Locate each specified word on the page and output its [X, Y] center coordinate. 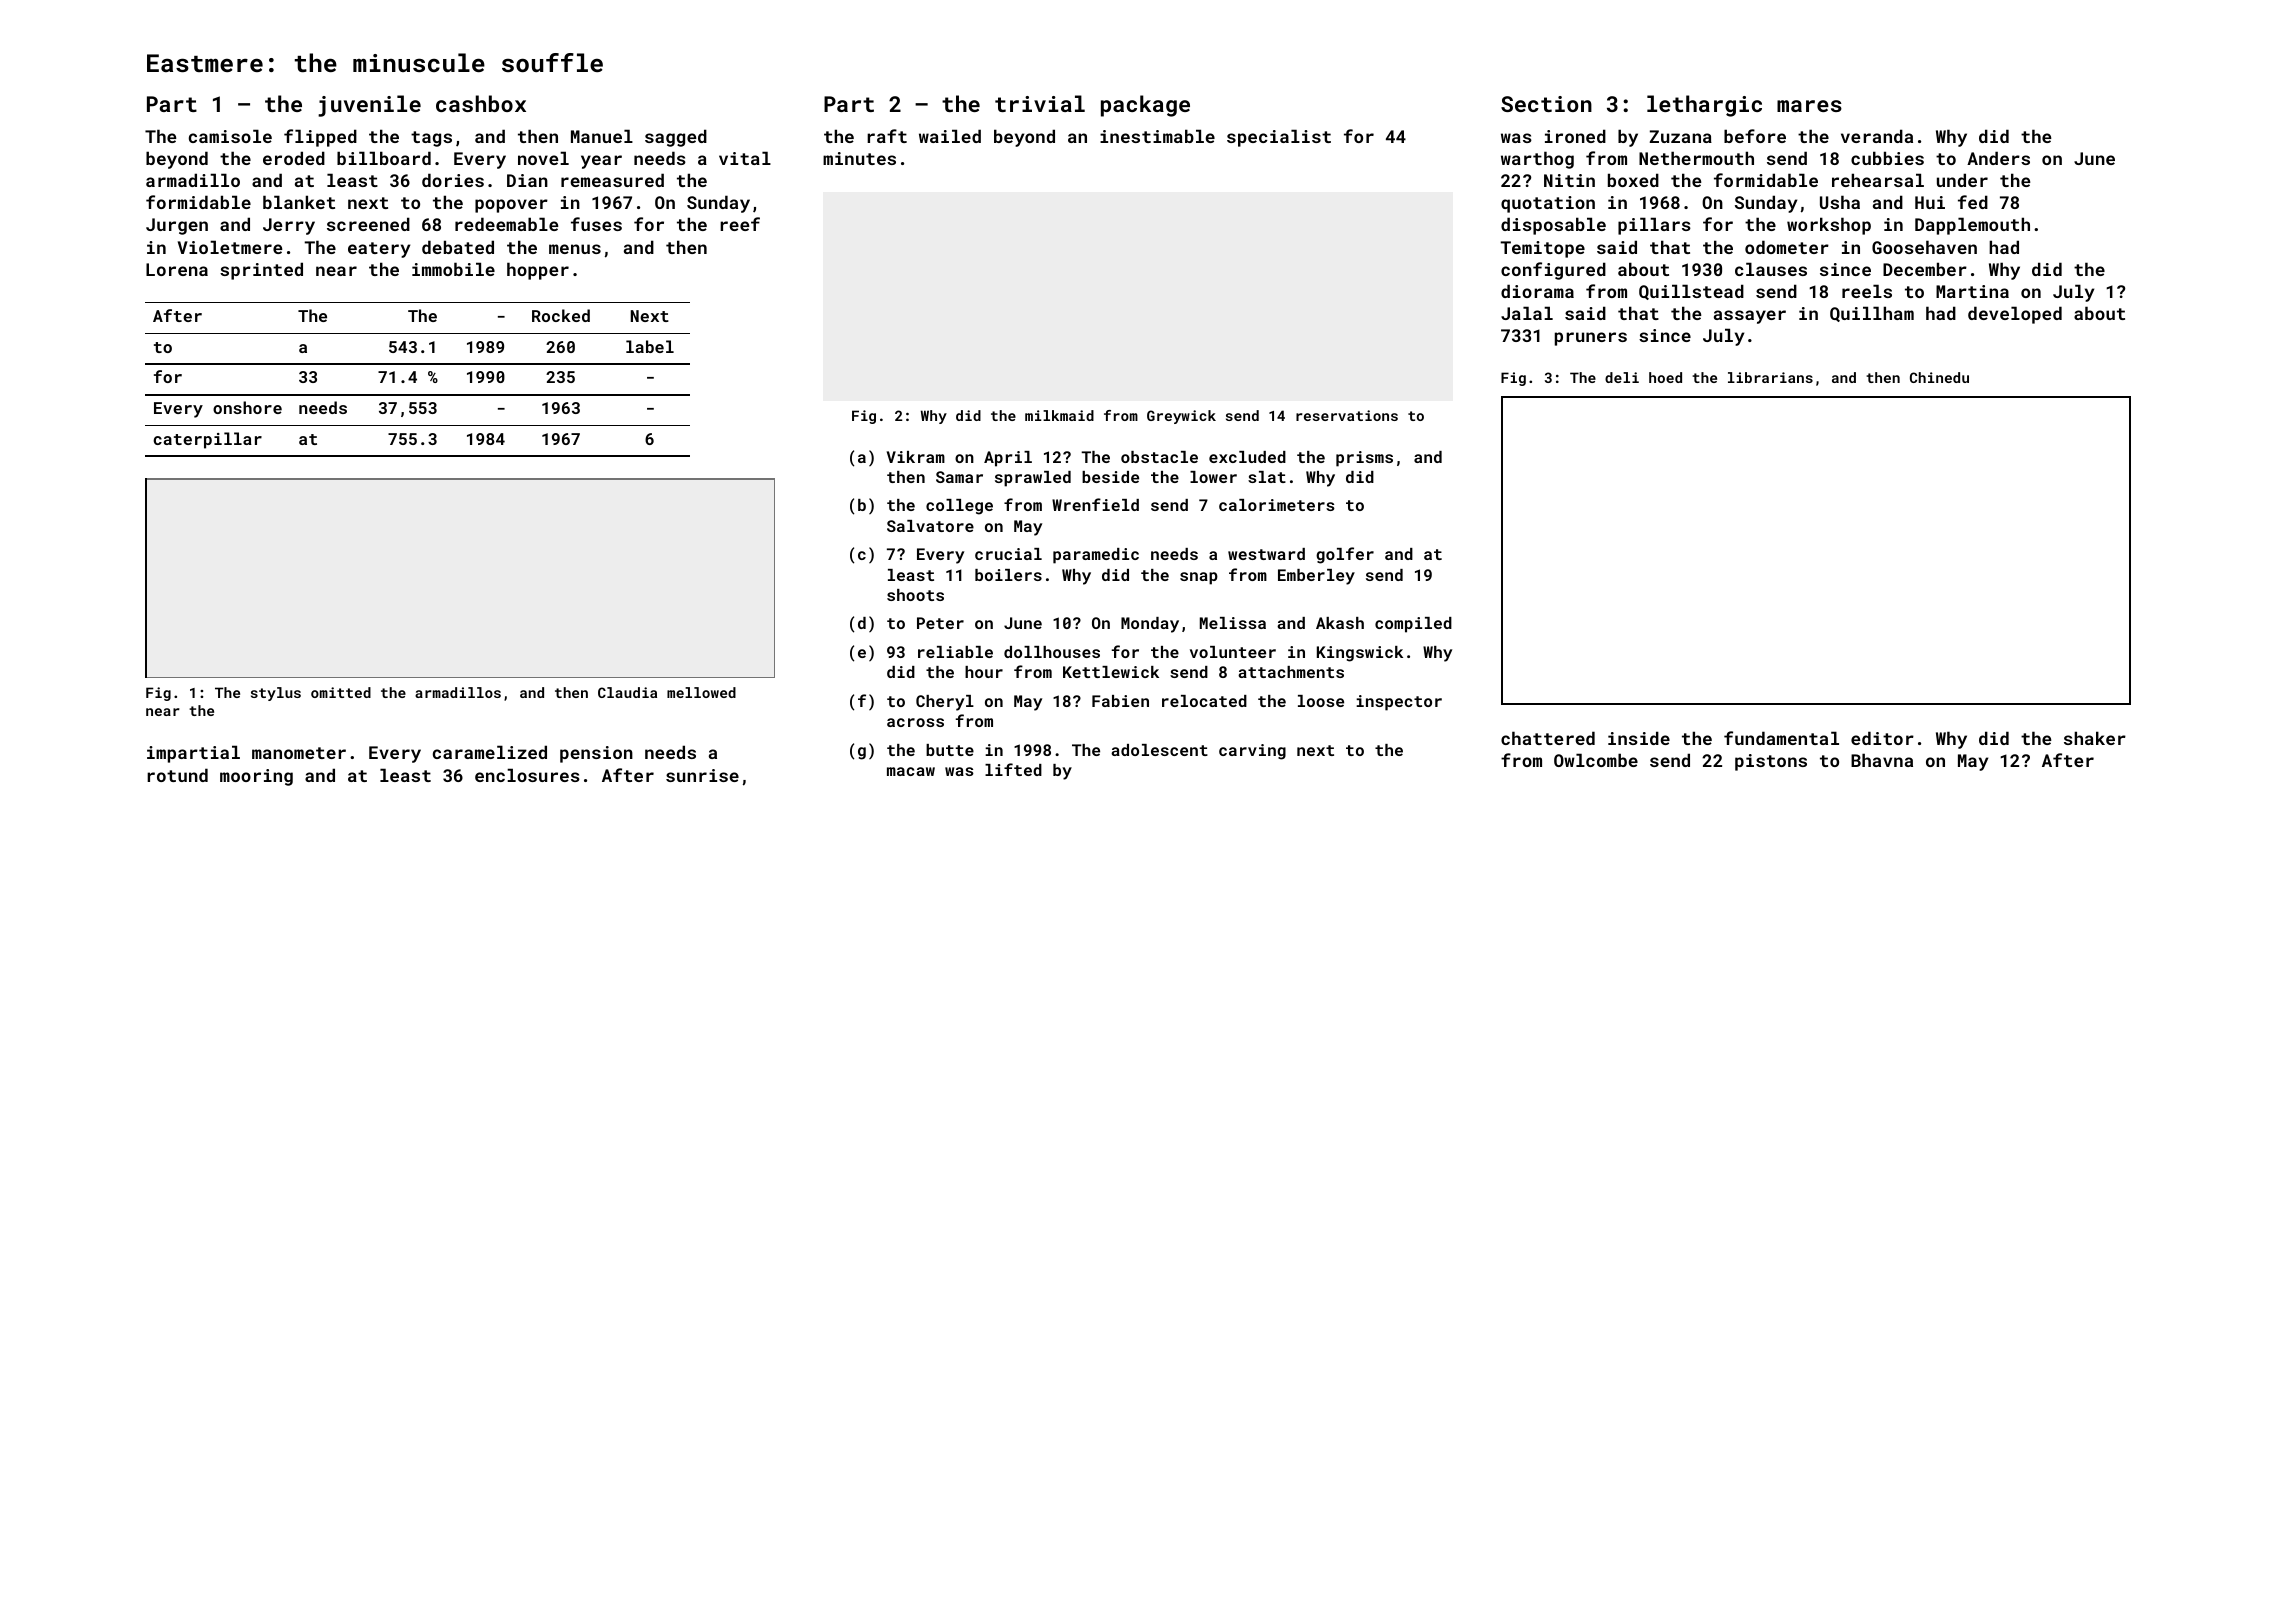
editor [1882, 738]
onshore [247, 407]
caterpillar [207, 440]
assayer [1750, 317]
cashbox [481, 103]
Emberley [1316, 577]
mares [1809, 106]
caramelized [490, 752]
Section [1546, 104]
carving [1252, 752]
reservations [1347, 415]
